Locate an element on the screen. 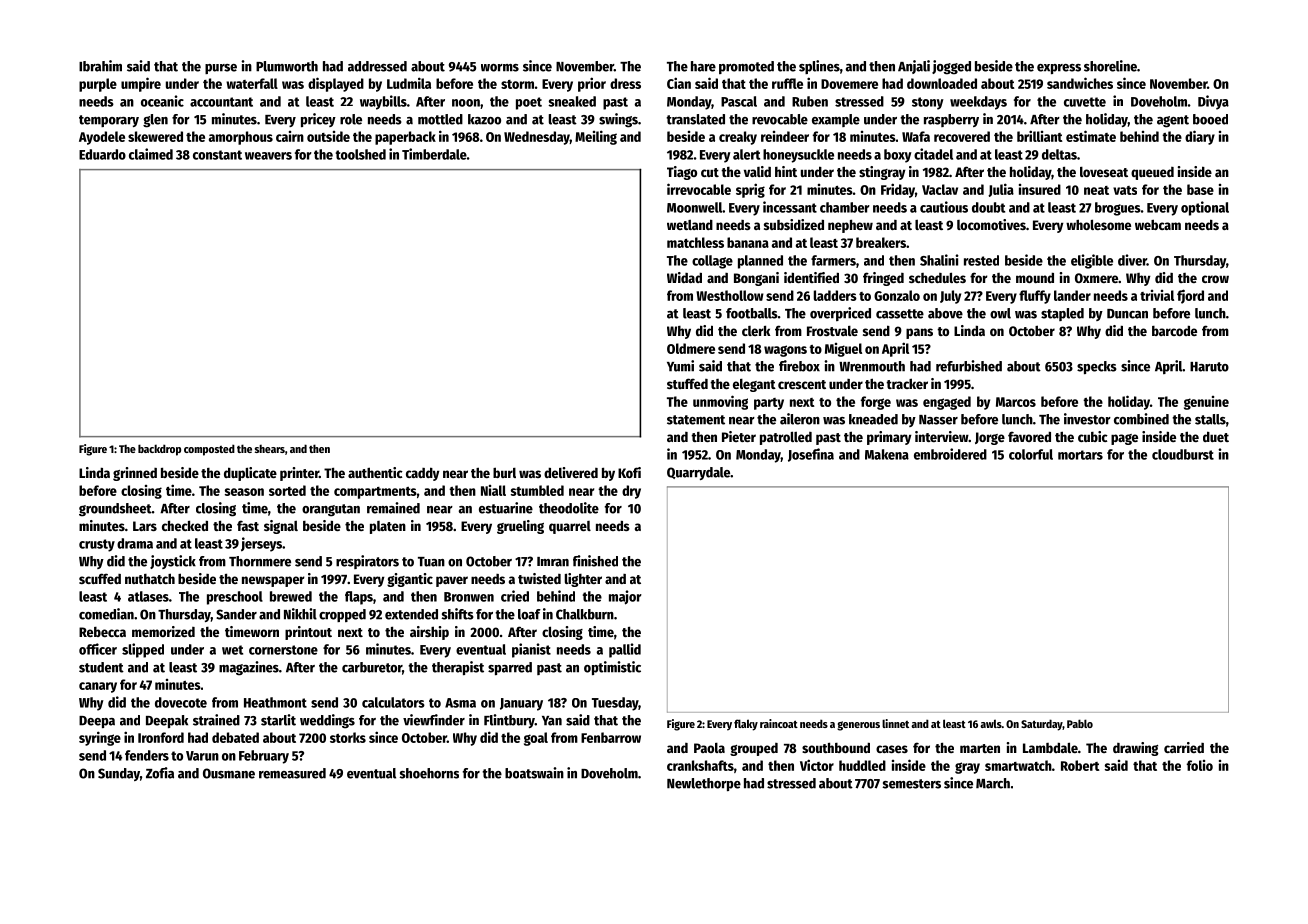 This screenshot has width=1308, height=924. Timberdale is located at coordinates (434, 154).
